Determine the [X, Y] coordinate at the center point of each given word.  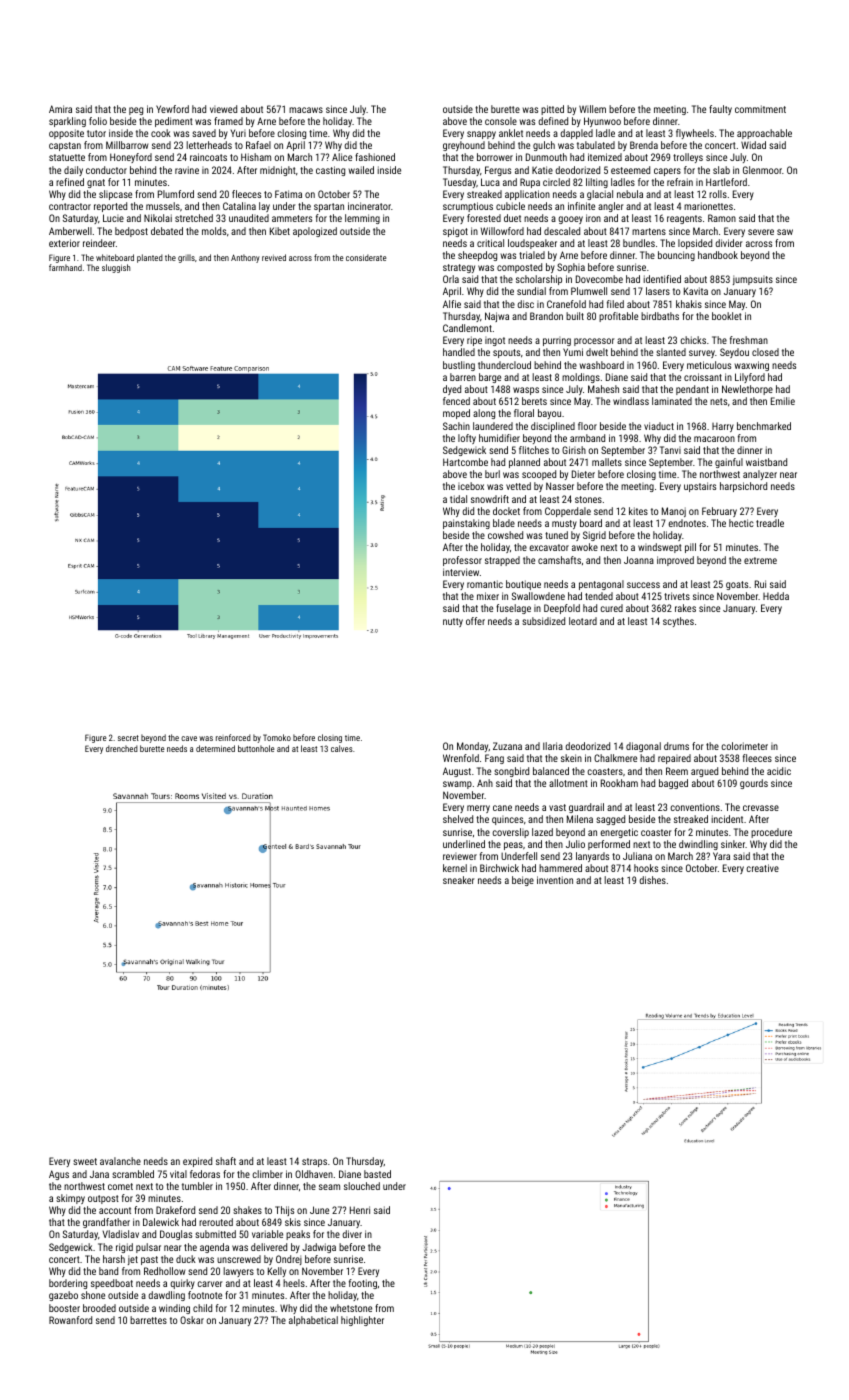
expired [197, 1162]
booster [64, 1308]
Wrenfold [461, 758]
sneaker [459, 880]
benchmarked [764, 426]
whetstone [351, 1308]
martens [649, 231]
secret [128, 738]
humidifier [499, 438]
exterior [64, 243]
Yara [721, 856]
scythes [678, 622]
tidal [458, 499]
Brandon [546, 316]
